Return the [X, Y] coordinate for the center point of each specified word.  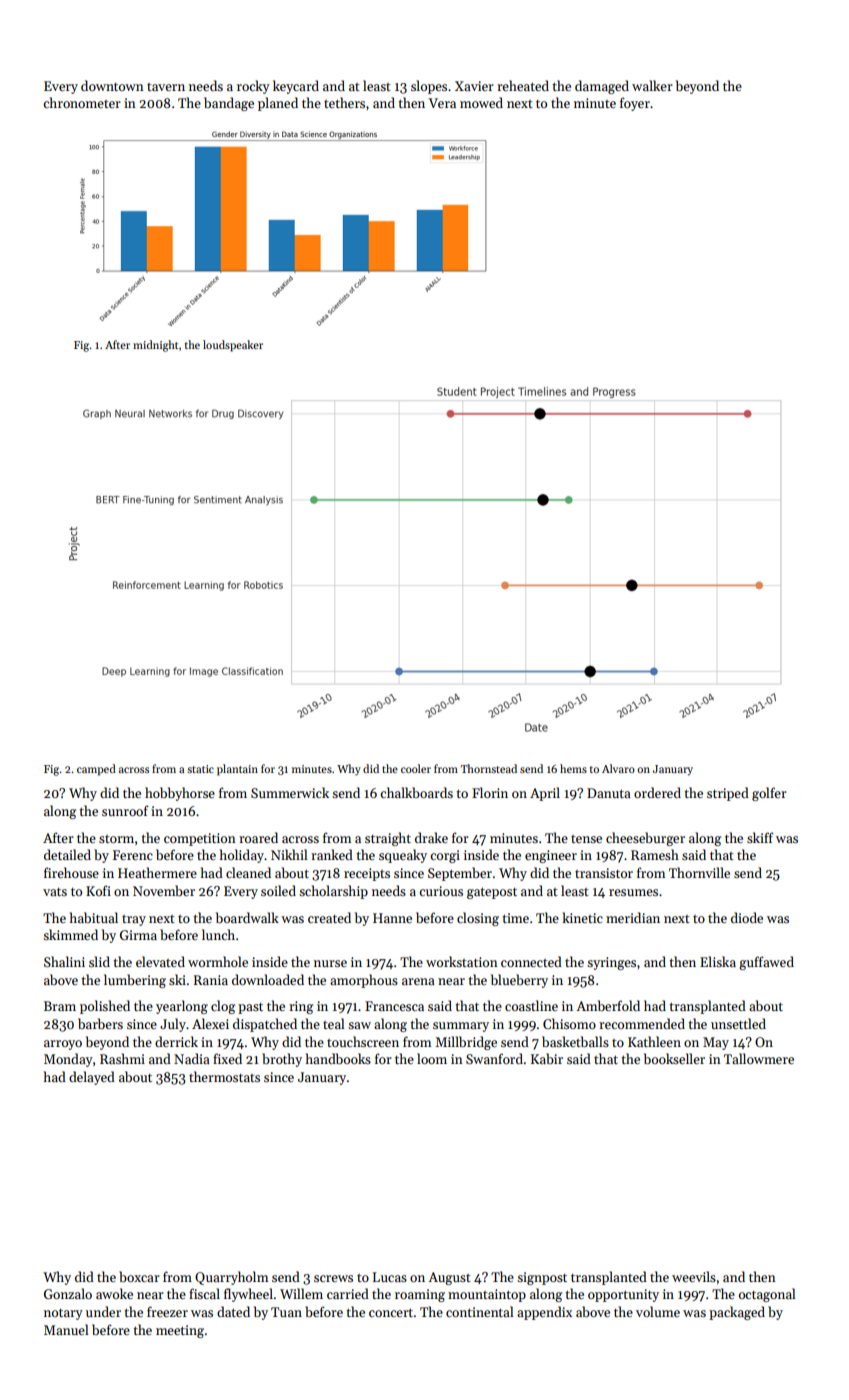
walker [652, 85]
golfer [769, 794]
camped [96, 770]
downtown [112, 85]
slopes [429, 87]
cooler [416, 768]
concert [391, 1312]
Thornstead [489, 768]
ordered [657, 792]
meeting [180, 1331]
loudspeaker [233, 346]
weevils [694, 1276]
